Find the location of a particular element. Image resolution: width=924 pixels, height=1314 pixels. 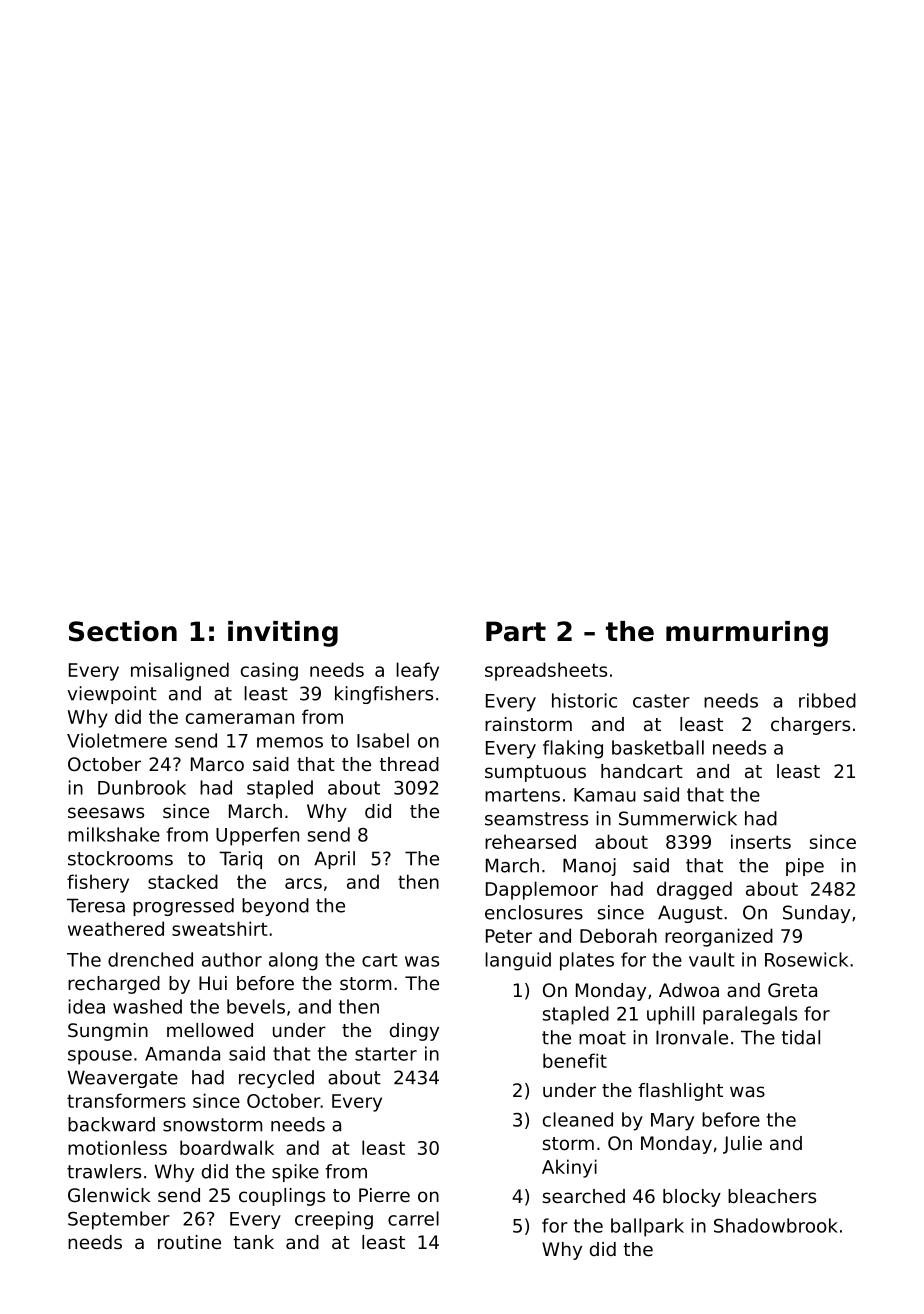

Adwoa is located at coordinates (689, 990).
